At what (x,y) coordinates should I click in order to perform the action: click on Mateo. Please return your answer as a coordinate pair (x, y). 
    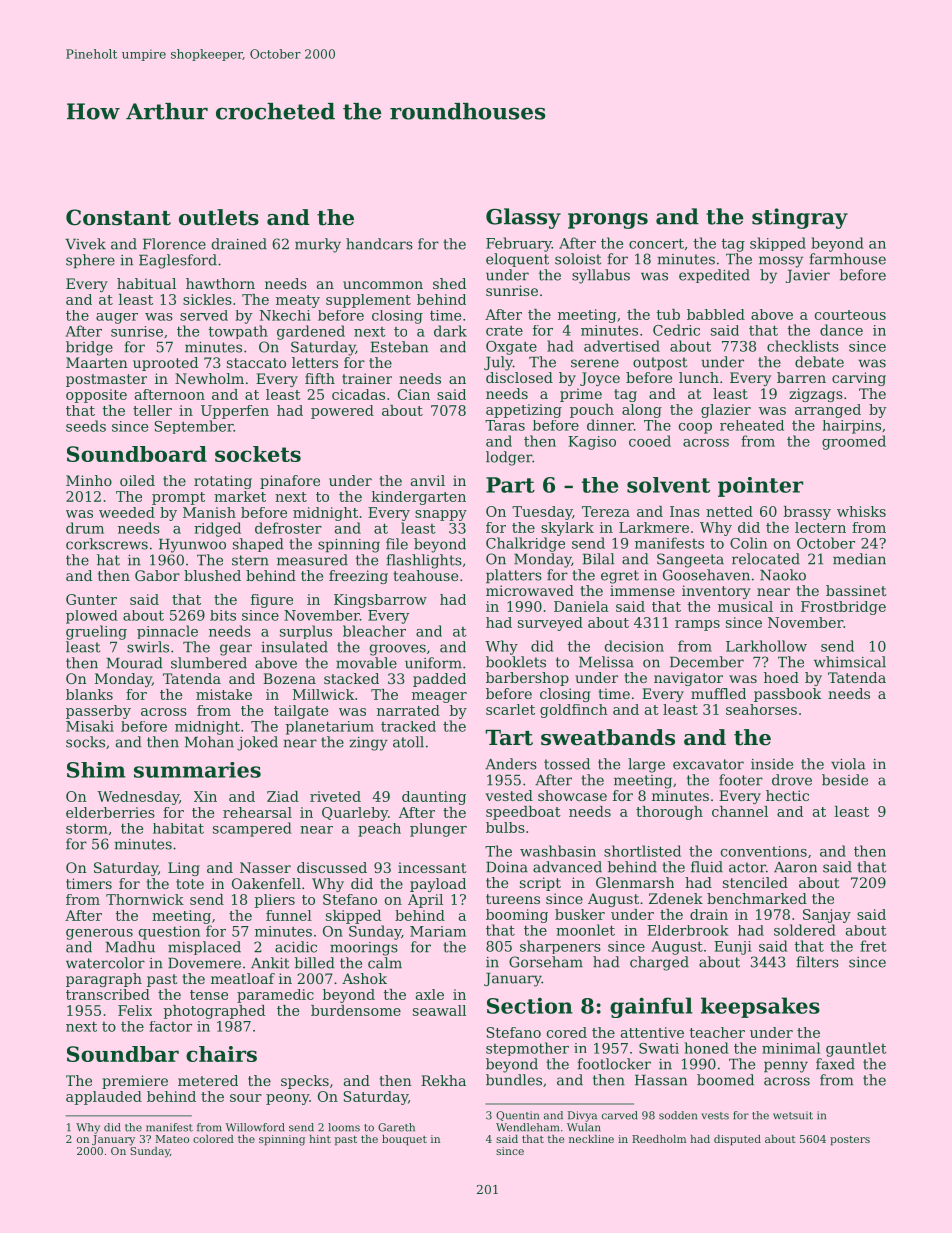
    Looking at the image, I should click on (172, 1139).
